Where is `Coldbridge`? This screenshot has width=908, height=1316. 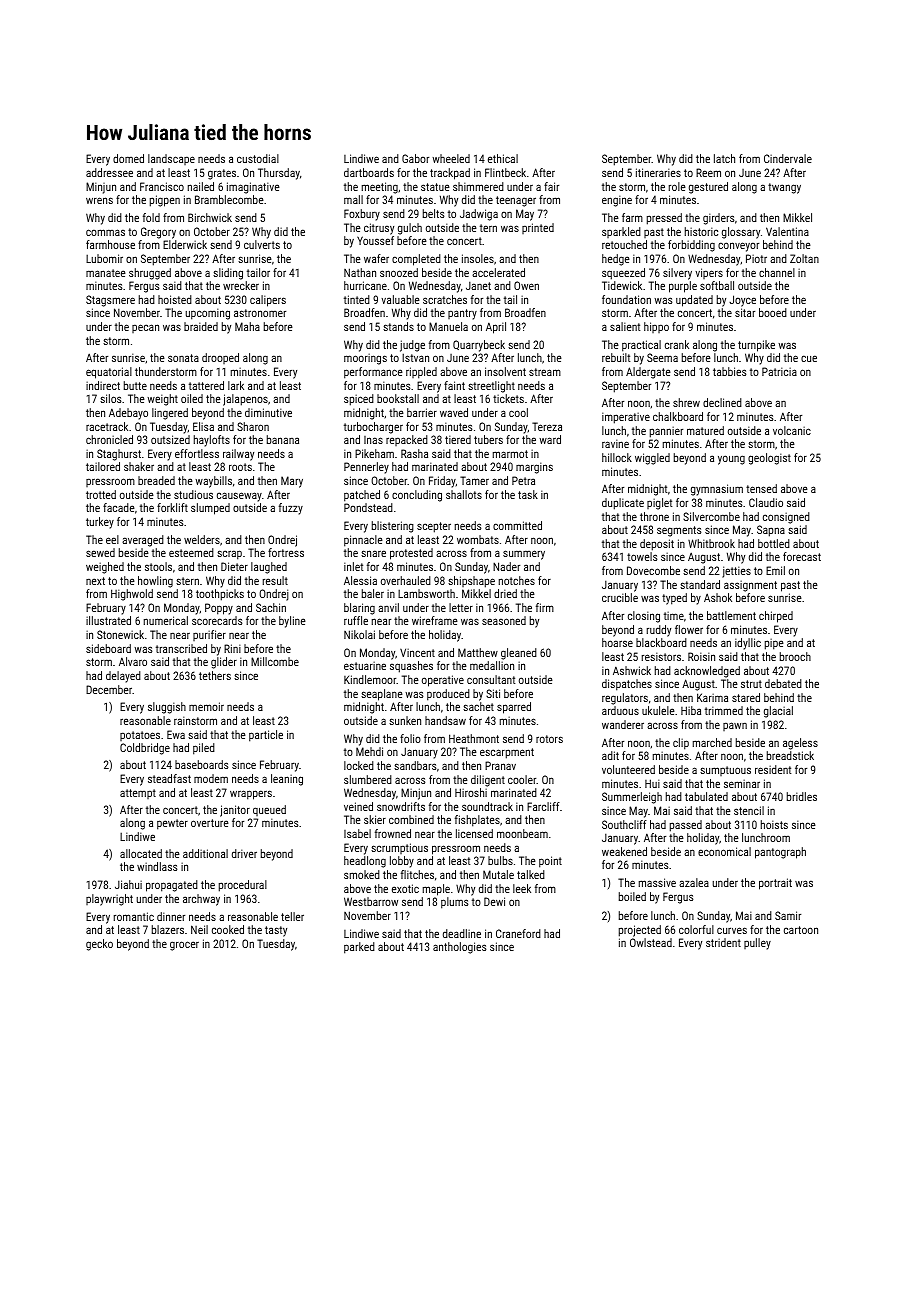
Coldbridge is located at coordinates (145, 749).
